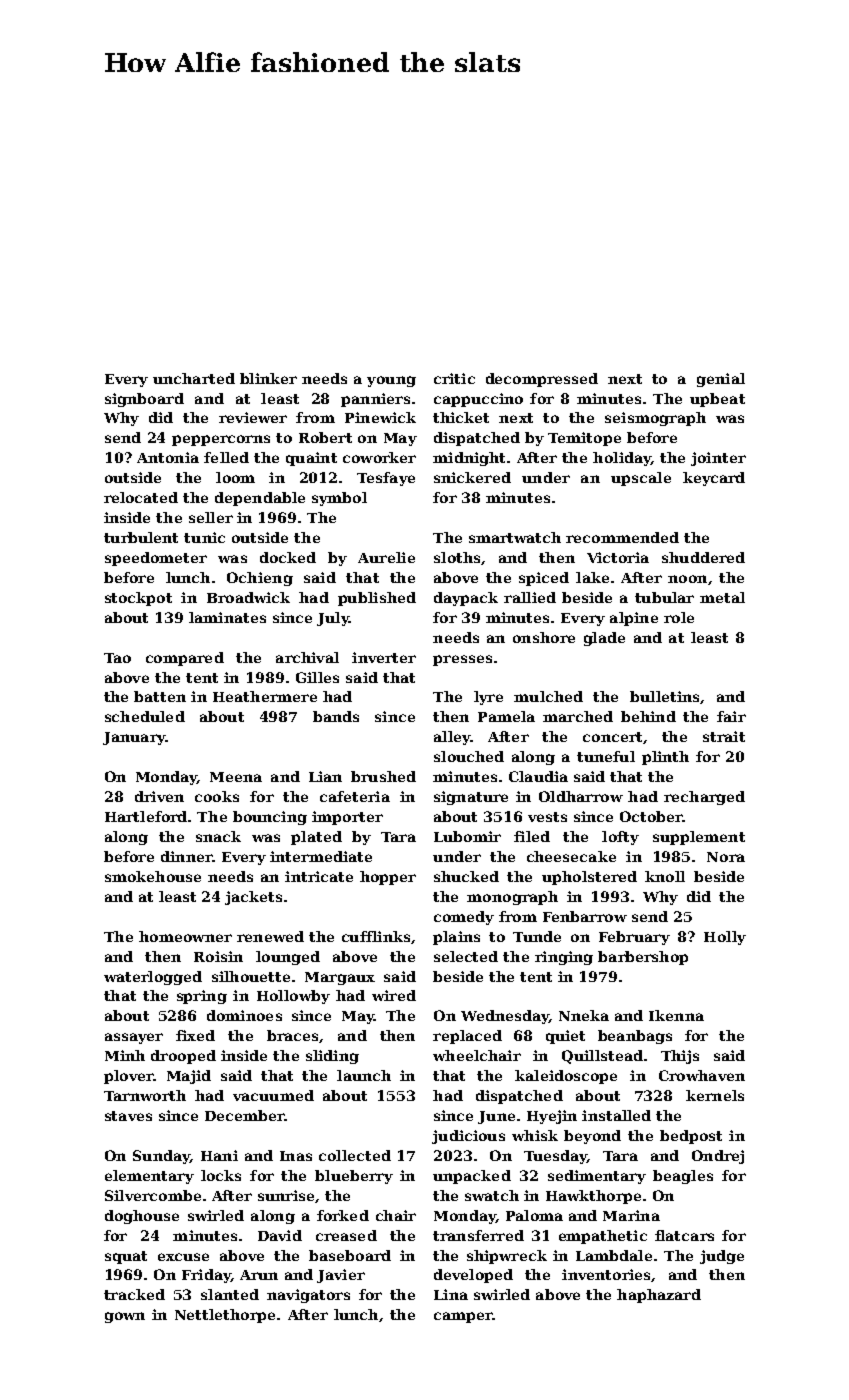  What do you see at coordinates (117, 658) in the screenshot?
I see `Tao` at bounding box center [117, 658].
